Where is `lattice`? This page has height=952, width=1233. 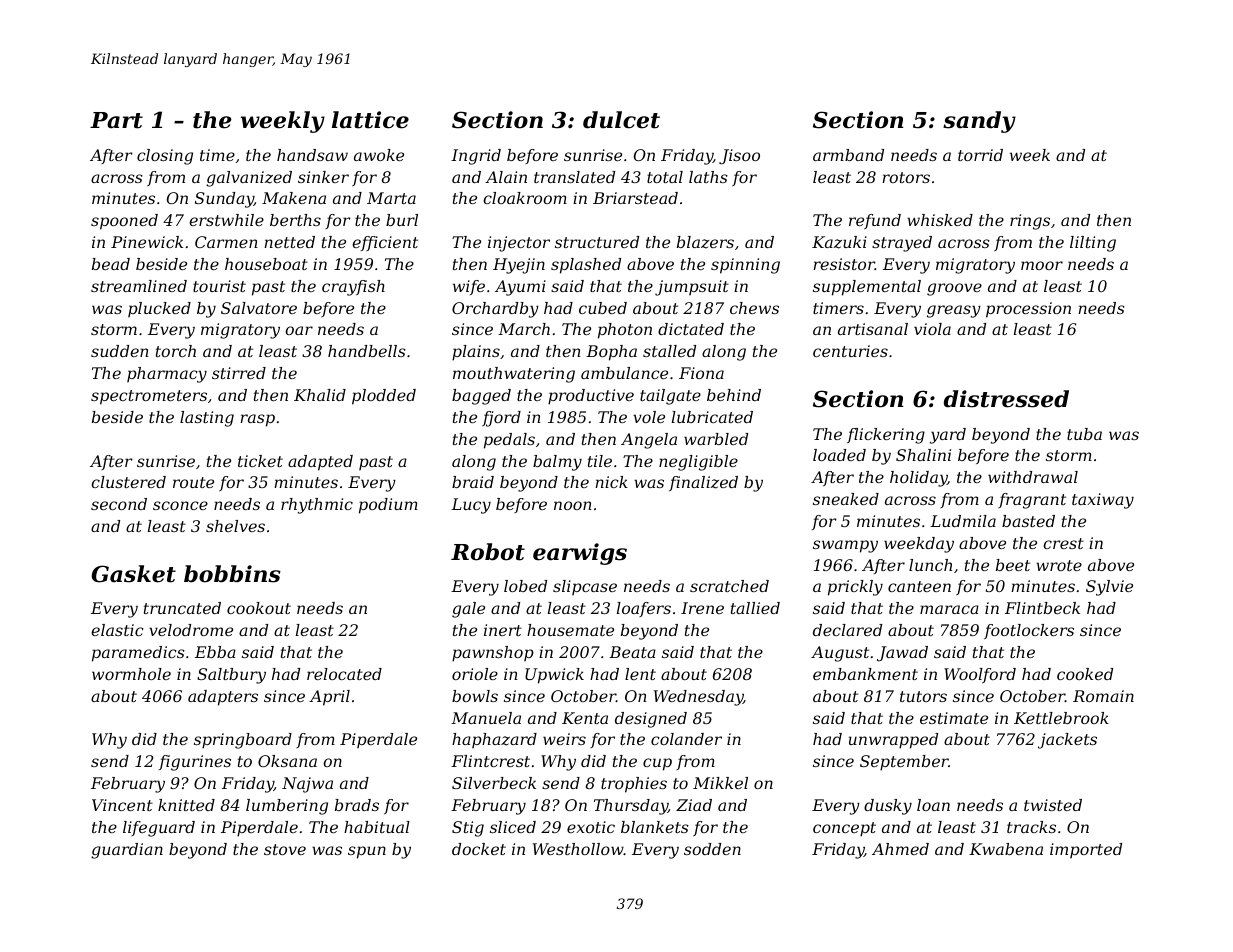 lattice is located at coordinates (370, 120).
